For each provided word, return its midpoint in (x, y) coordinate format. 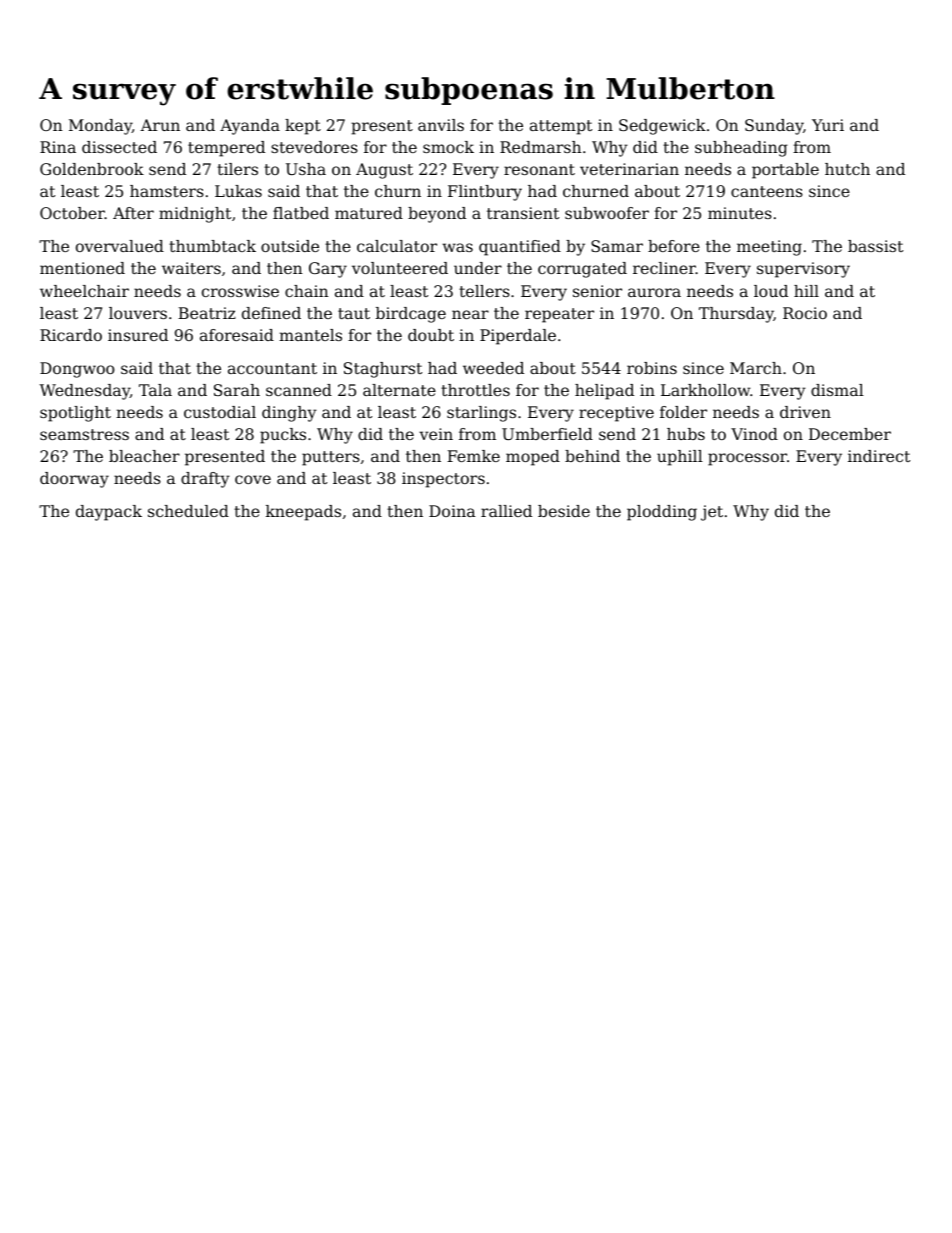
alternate (399, 390)
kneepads (303, 513)
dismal (837, 390)
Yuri (828, 125)
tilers (237, 169)
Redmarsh (541, 147)
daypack (109, 513)
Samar (617, 246)
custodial (220, 412)
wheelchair (84, 291)
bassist (875, 246)
